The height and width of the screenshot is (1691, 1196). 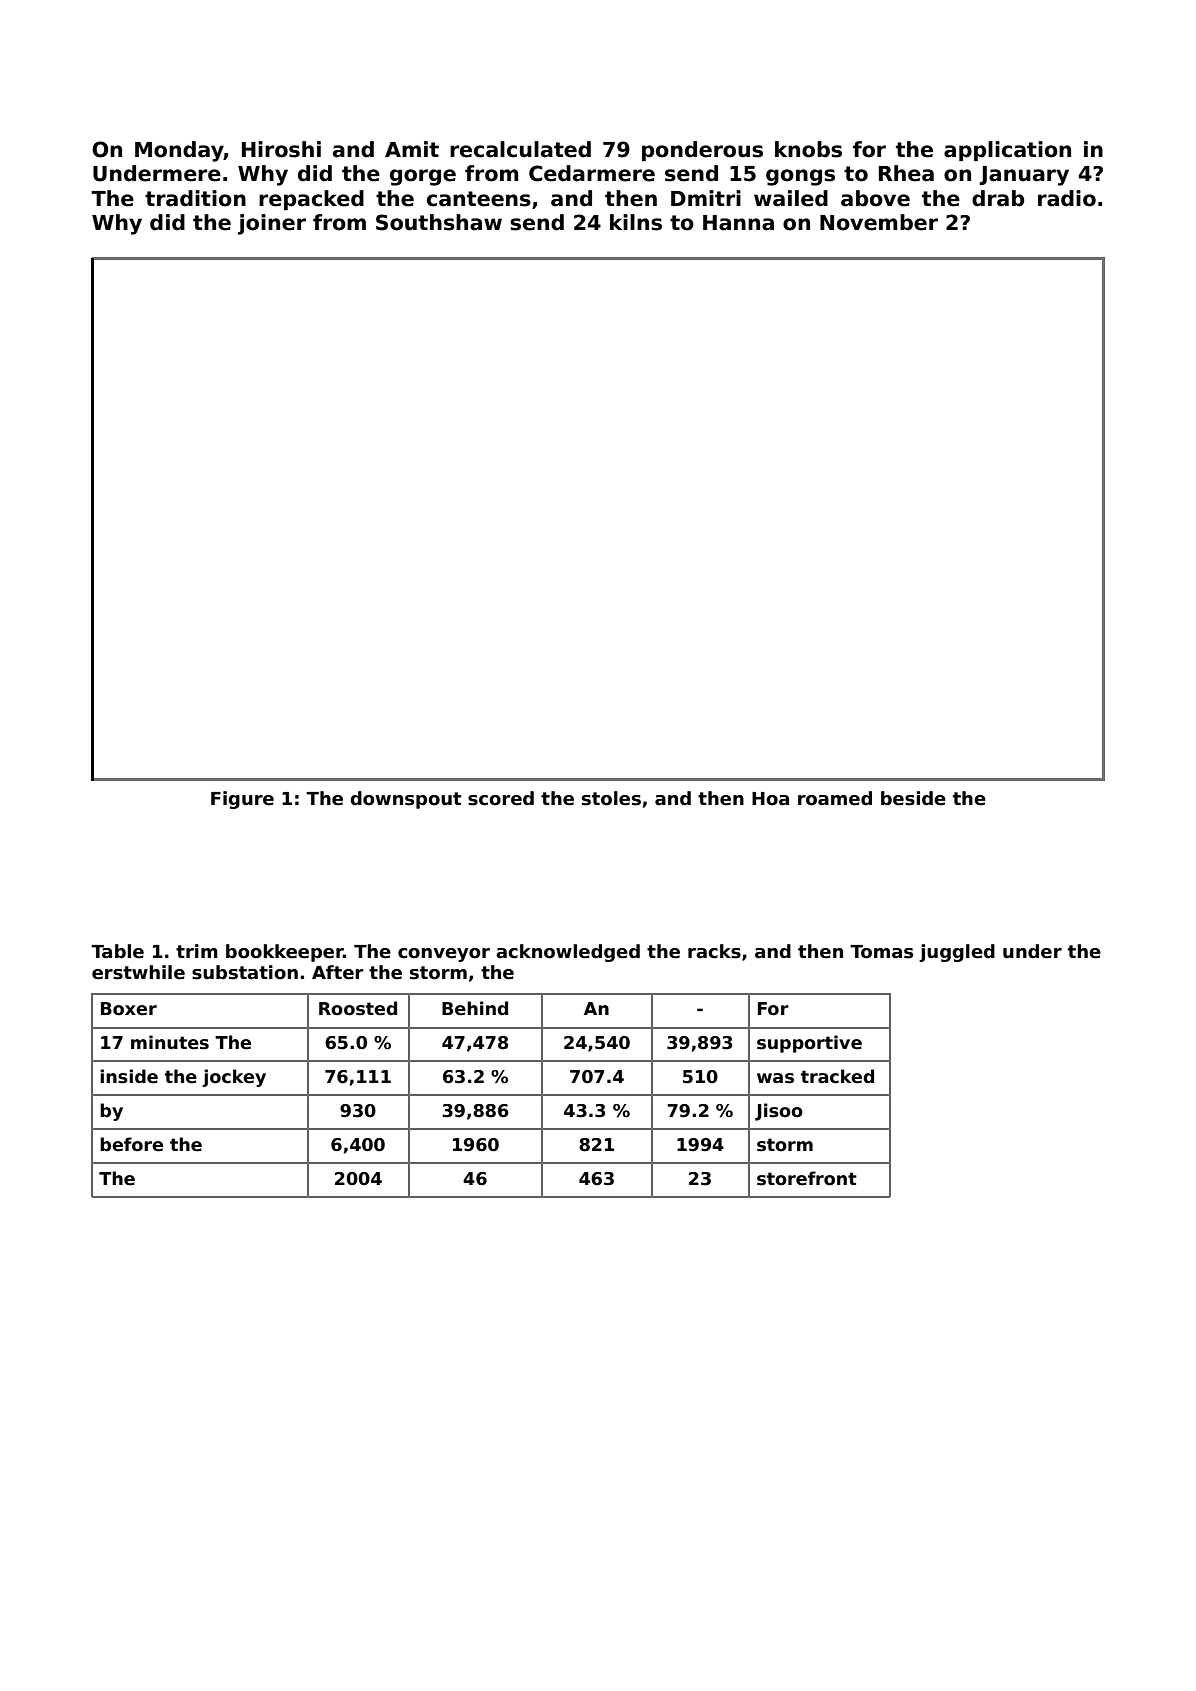 What do you see at coordinates (272, 224) in the screenshot?
I see `joiner` at bounding box center [272, 224].
